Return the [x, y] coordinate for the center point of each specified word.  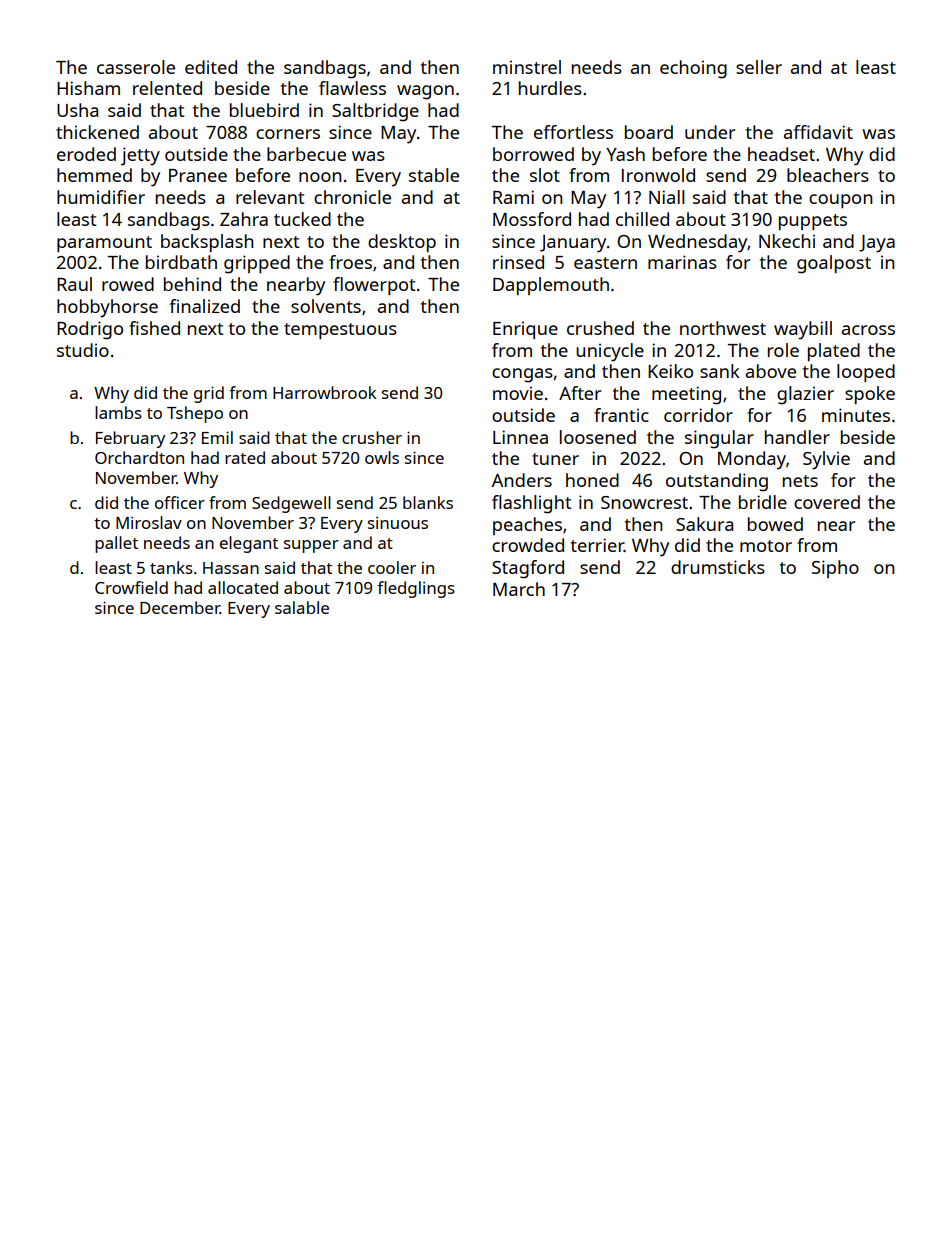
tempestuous [340, 331]
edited [211, 67]
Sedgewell [291, 504]
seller [759, 67]
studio [83, 350]
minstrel [527, 67]
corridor [698, 415]
